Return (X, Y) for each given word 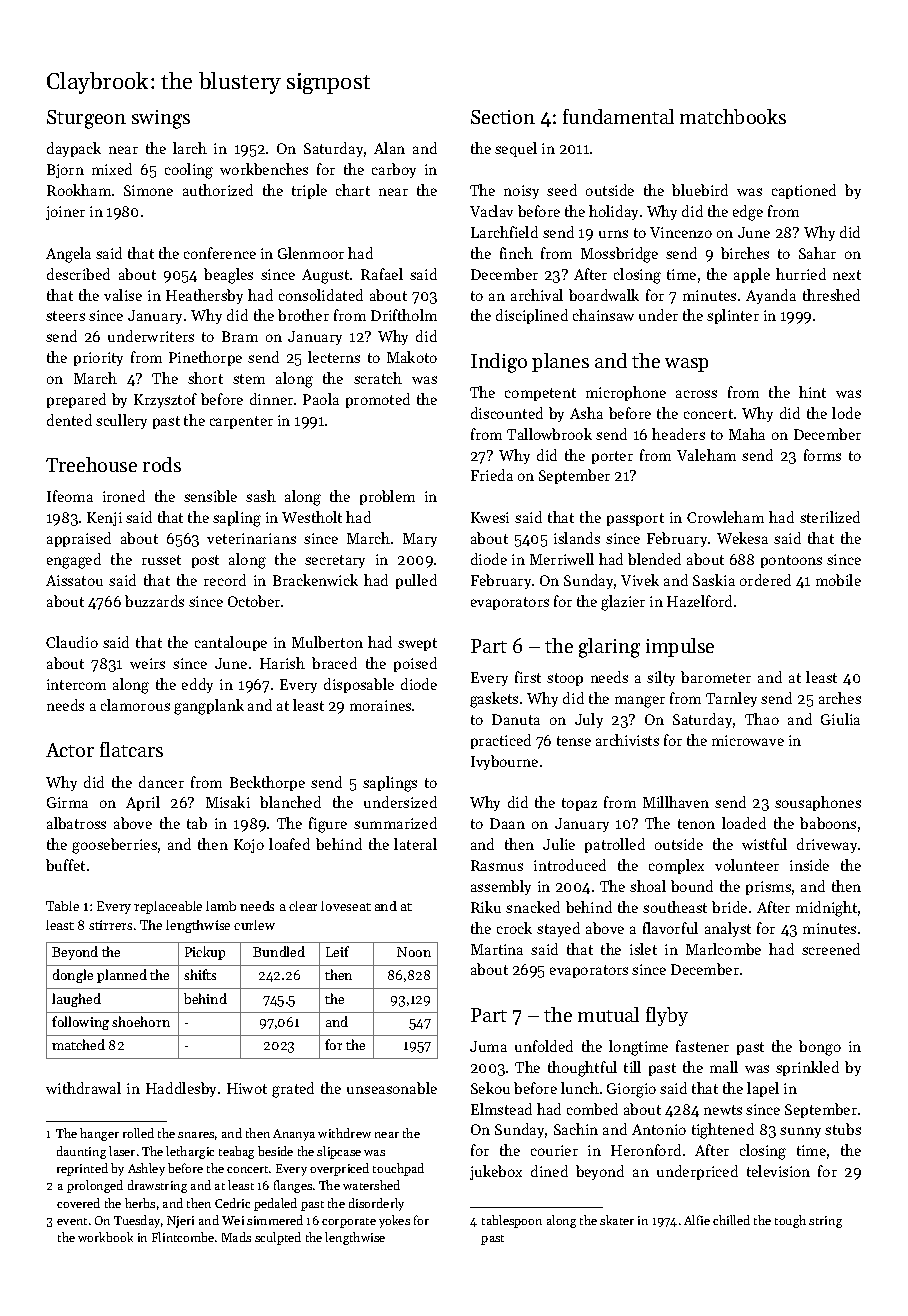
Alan (389, 148)
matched (78, 1044)
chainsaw (603, 315)
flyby (667, 1016)
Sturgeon (86, 119)
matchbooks (733, 116)
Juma (488, 1046)
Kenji (104, 519)
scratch (378, 378)
